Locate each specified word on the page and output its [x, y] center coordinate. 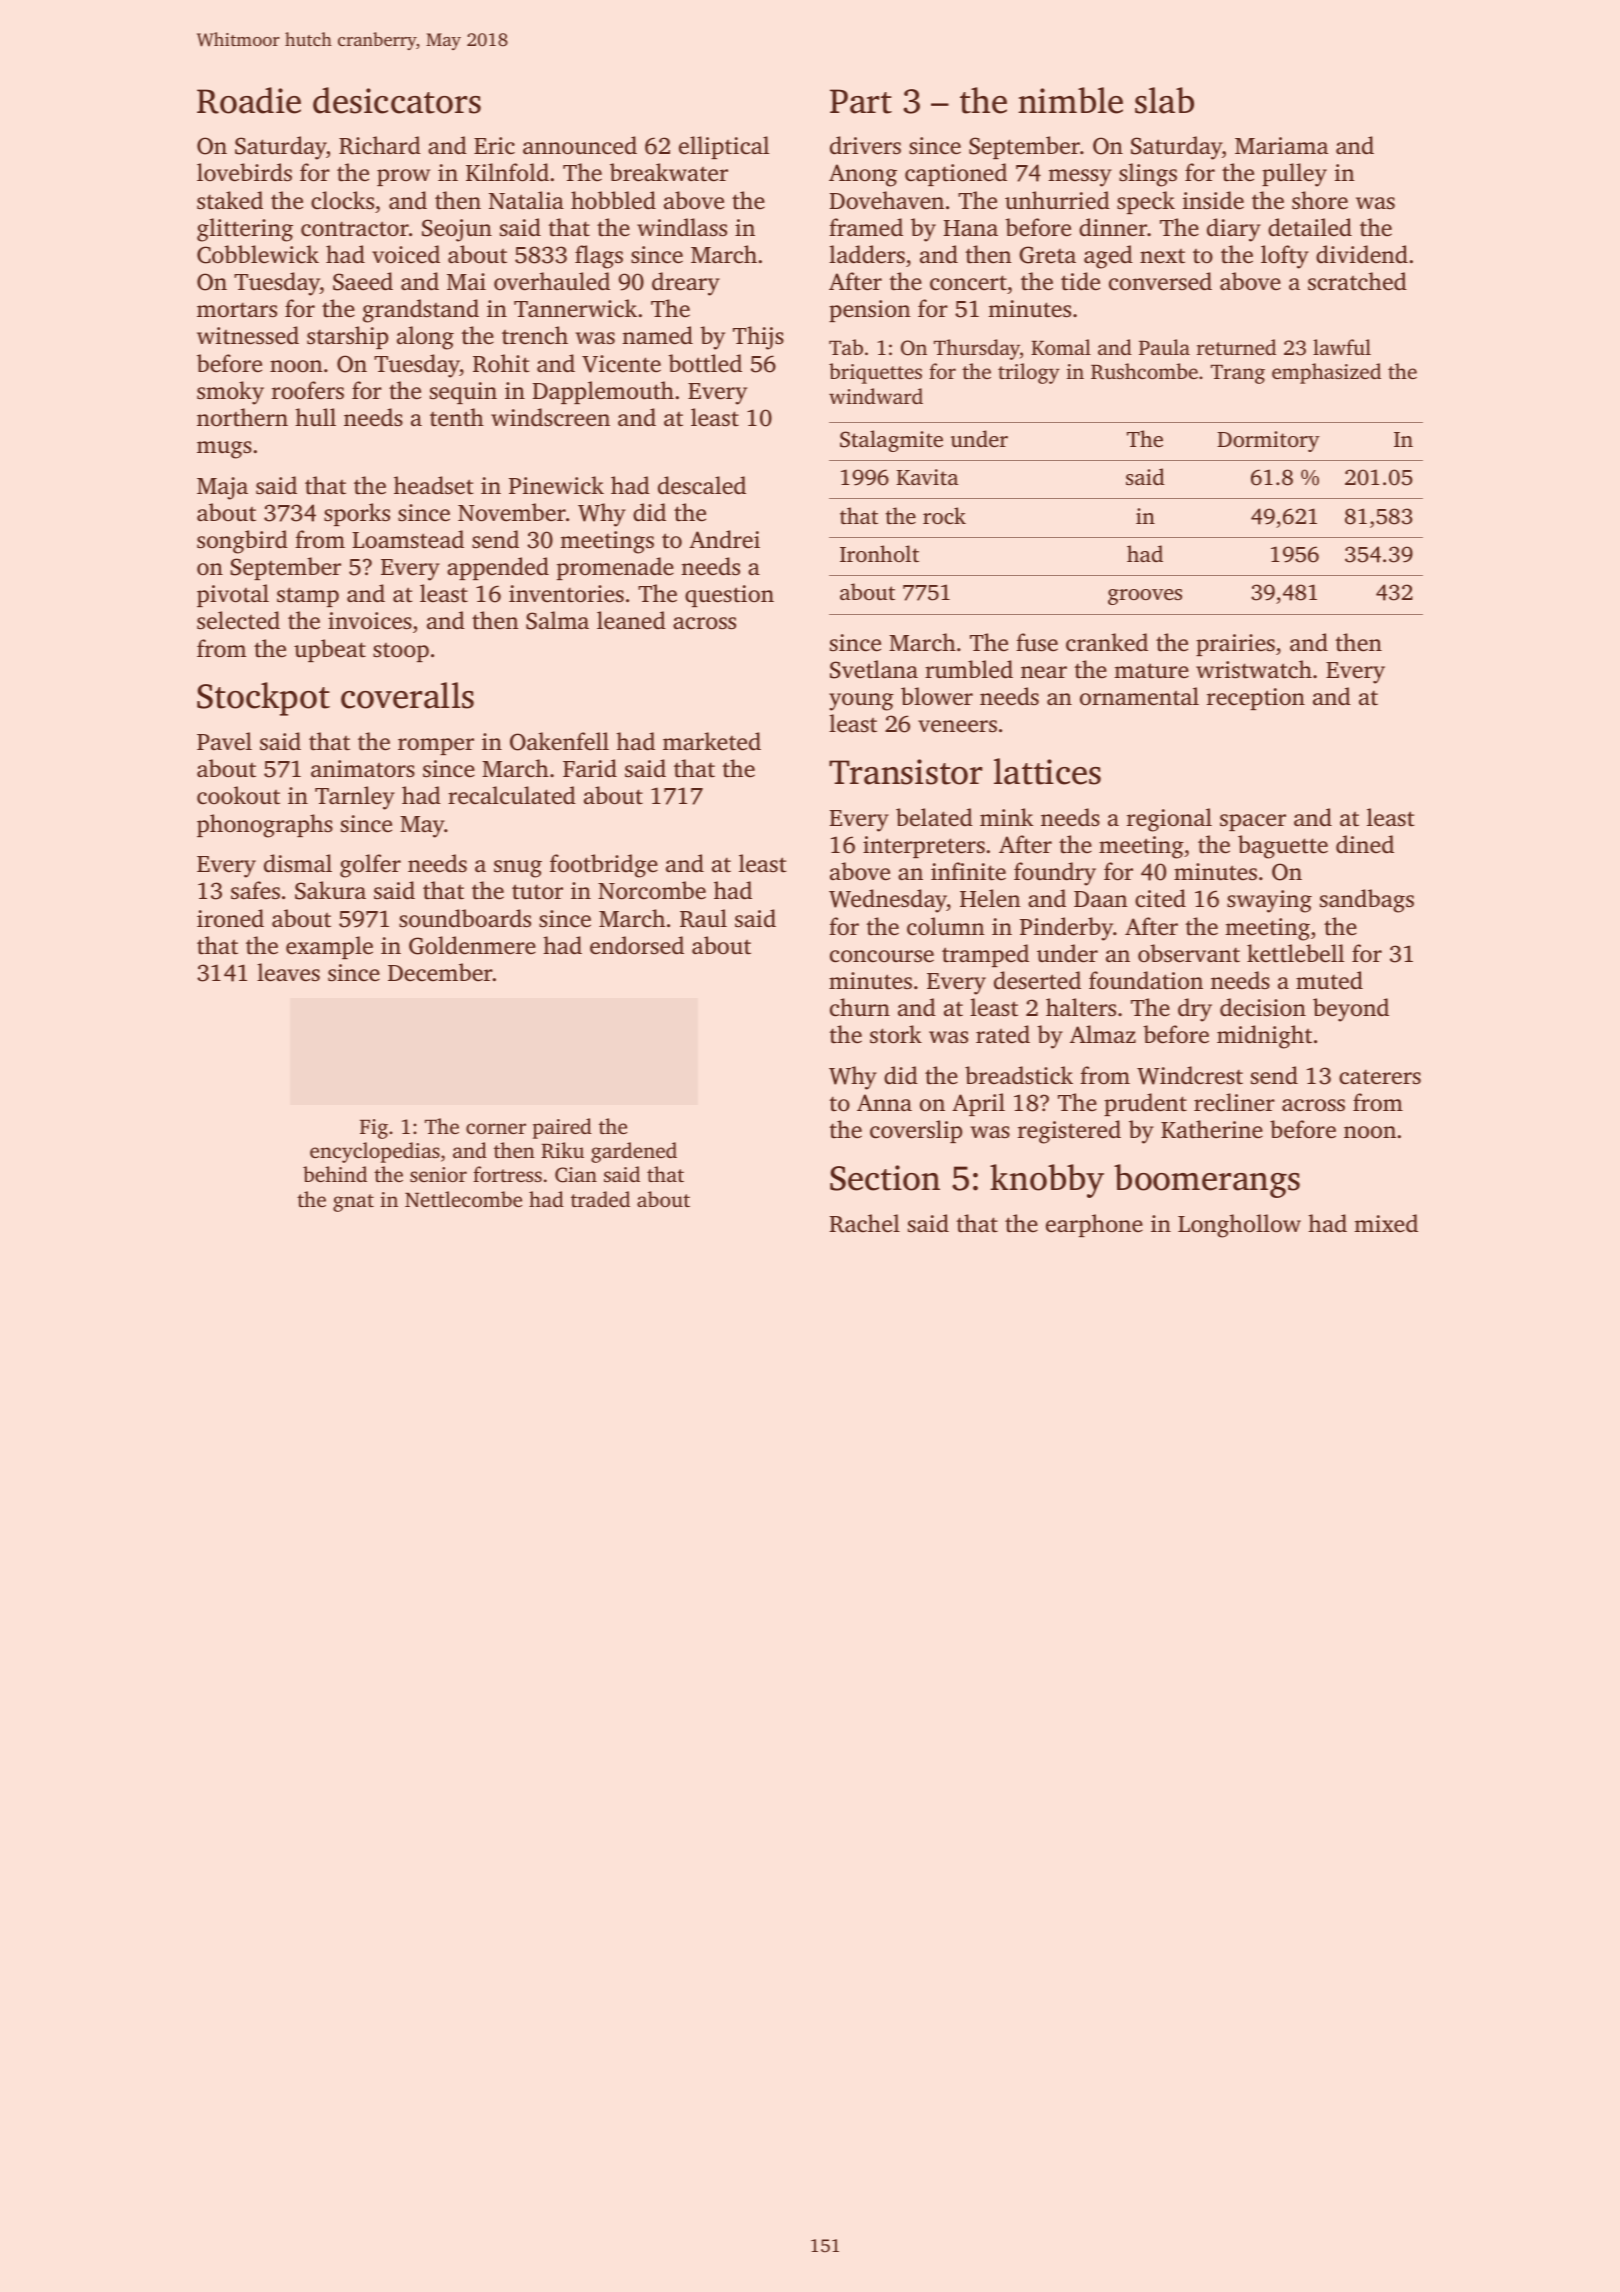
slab [1164, 100]
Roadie [249, 100]
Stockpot [263, 699]
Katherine [1212, 1129]
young [861, 702]
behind [335, 1174]
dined [1365, 844]
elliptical [724, 147]
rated [1003, 1034]
